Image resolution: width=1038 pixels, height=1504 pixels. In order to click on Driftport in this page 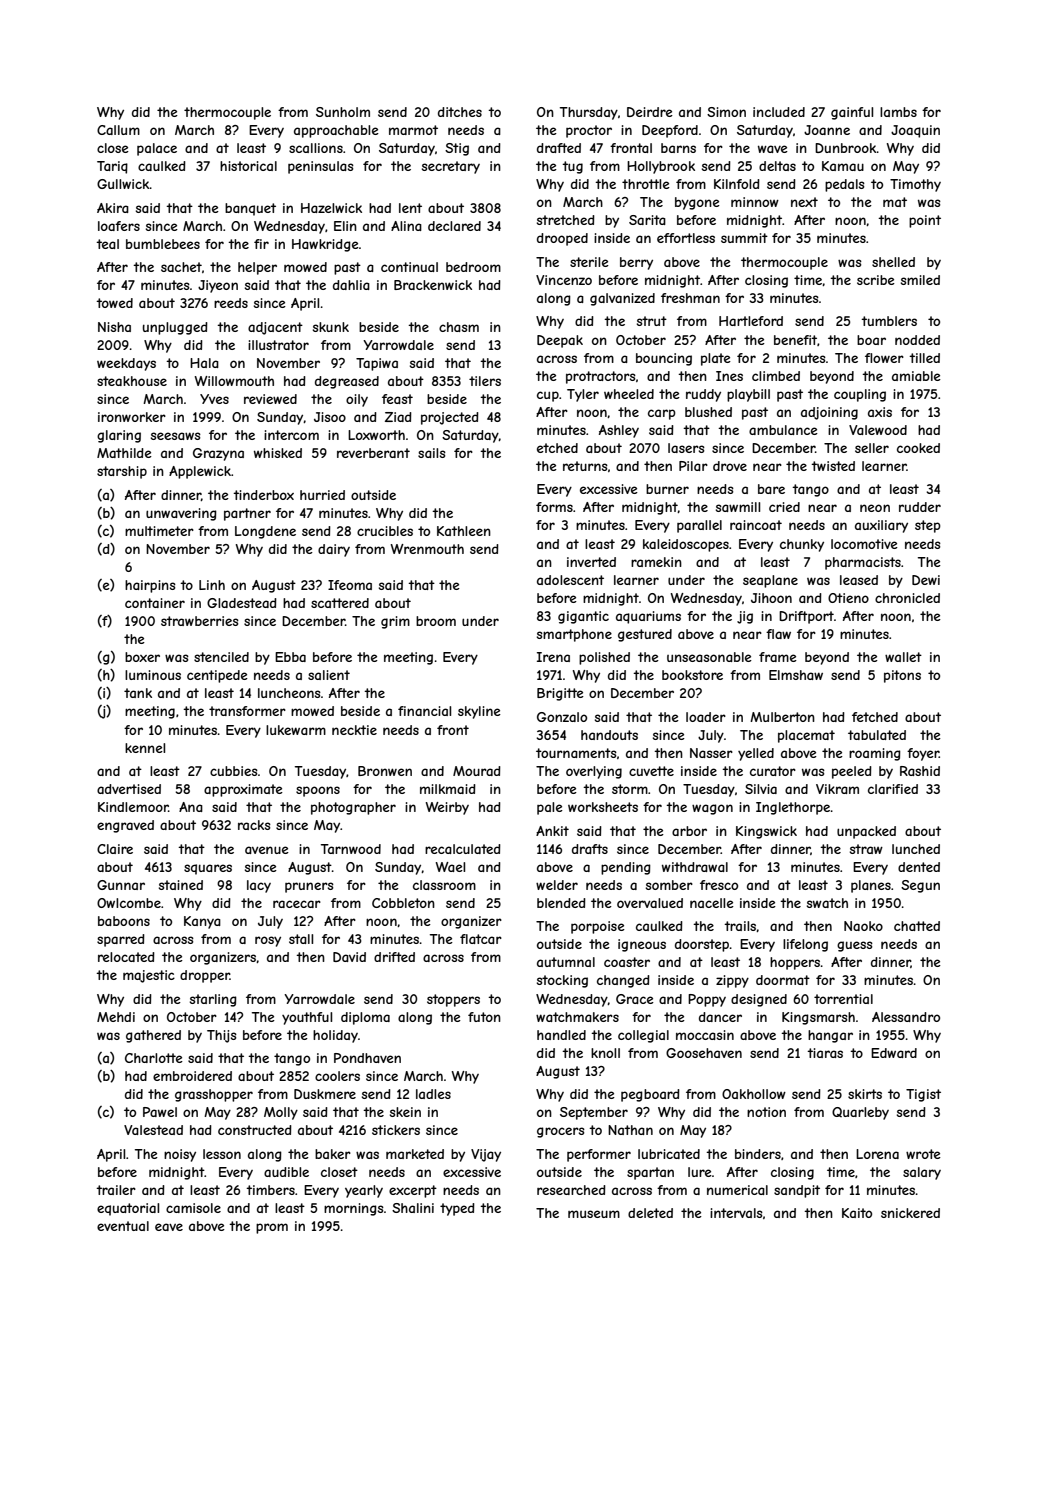, I will do `click(806, 617)`.
